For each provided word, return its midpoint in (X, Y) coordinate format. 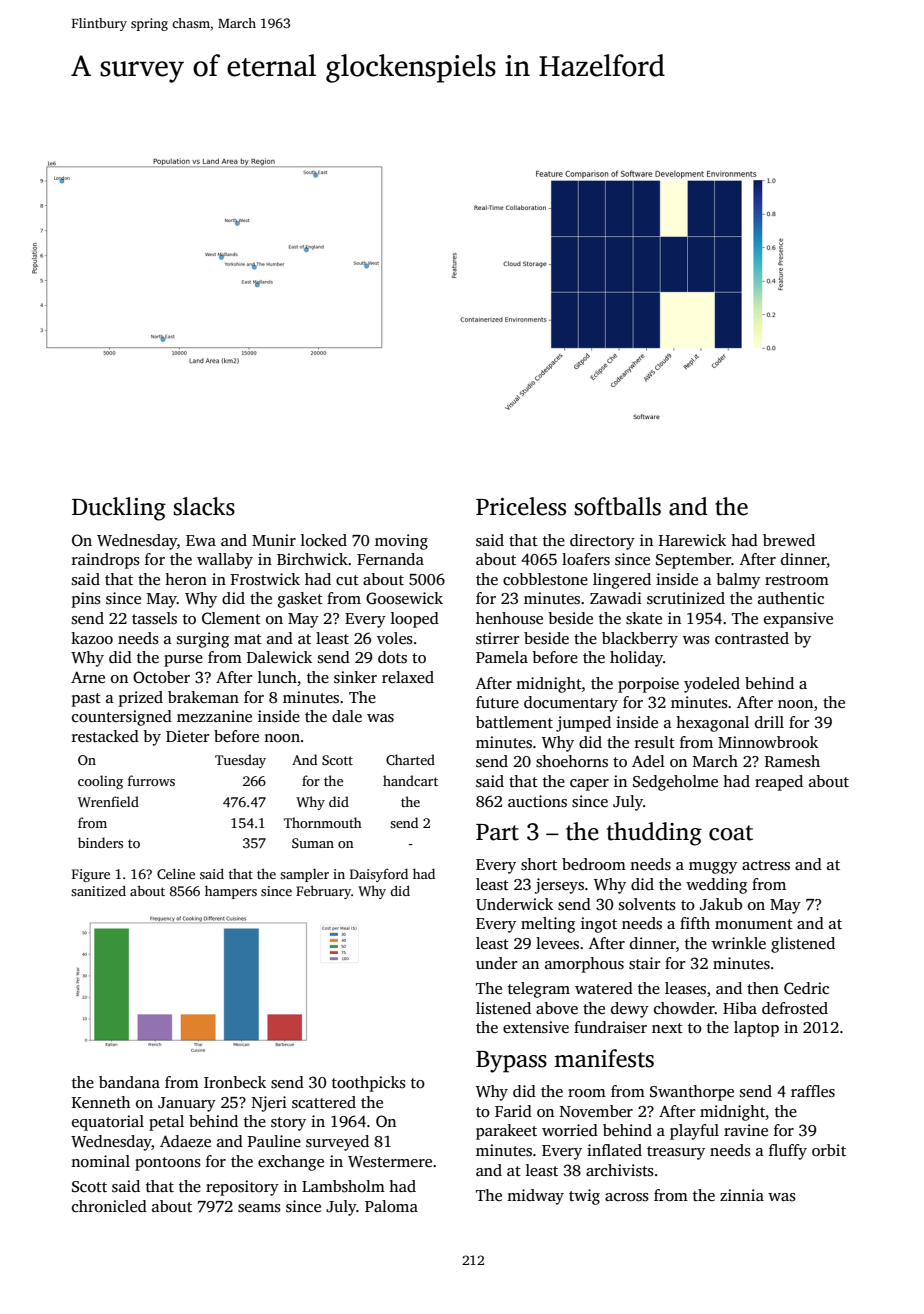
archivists (620, 1170)
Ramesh (792, 761)
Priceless (521, 506)
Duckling (119, 509)
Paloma (391, 1206)
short (539, 864)
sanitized (98, 890)
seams (259, 1208)
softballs (617, 506)
